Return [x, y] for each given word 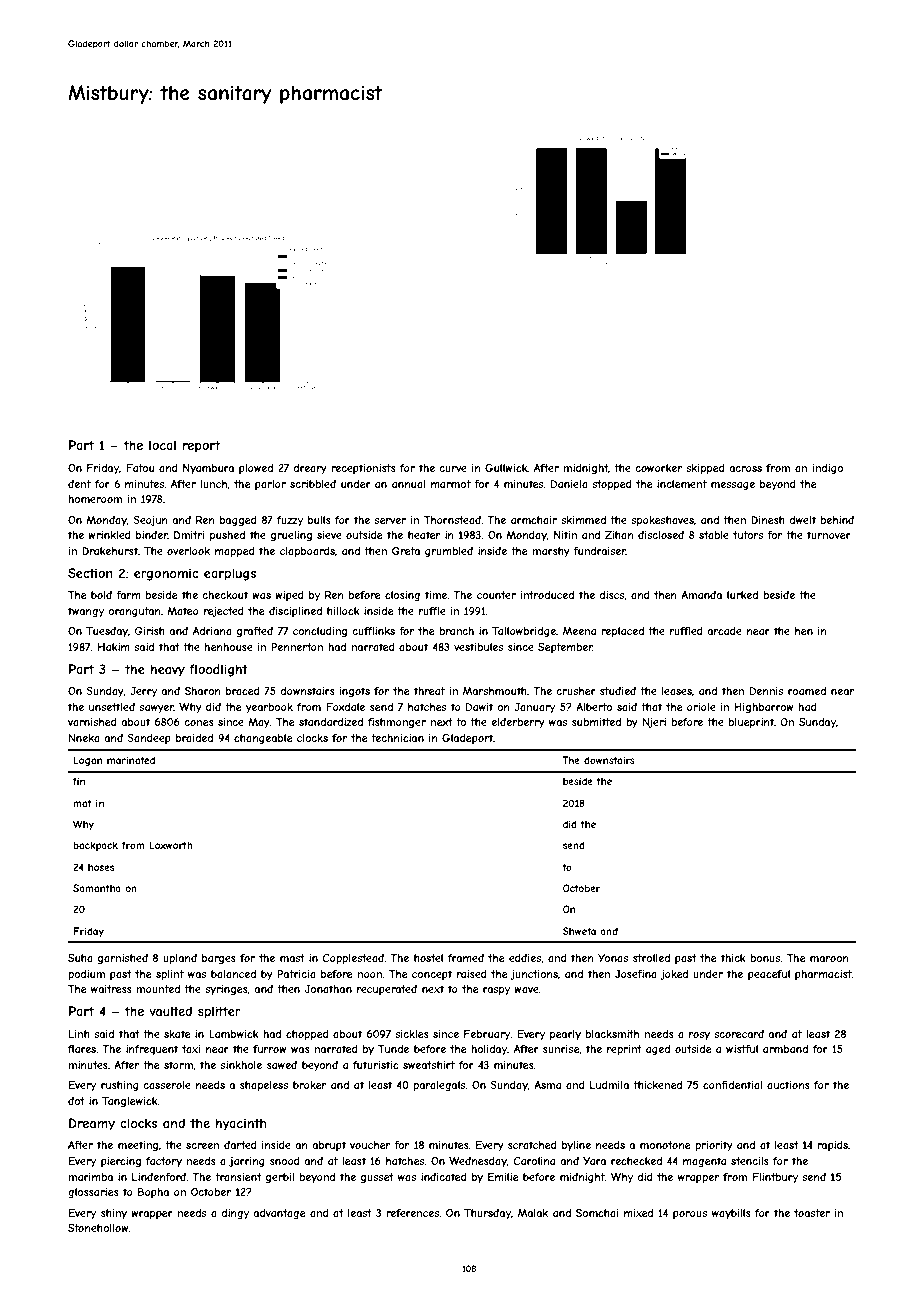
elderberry [518, 723]
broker [309, 1085]
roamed [807, 691]
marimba [90, 1177]
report [201, 446]
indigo [828, 469]
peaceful [769, 975]
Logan [87, 761]
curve [453, 469]
